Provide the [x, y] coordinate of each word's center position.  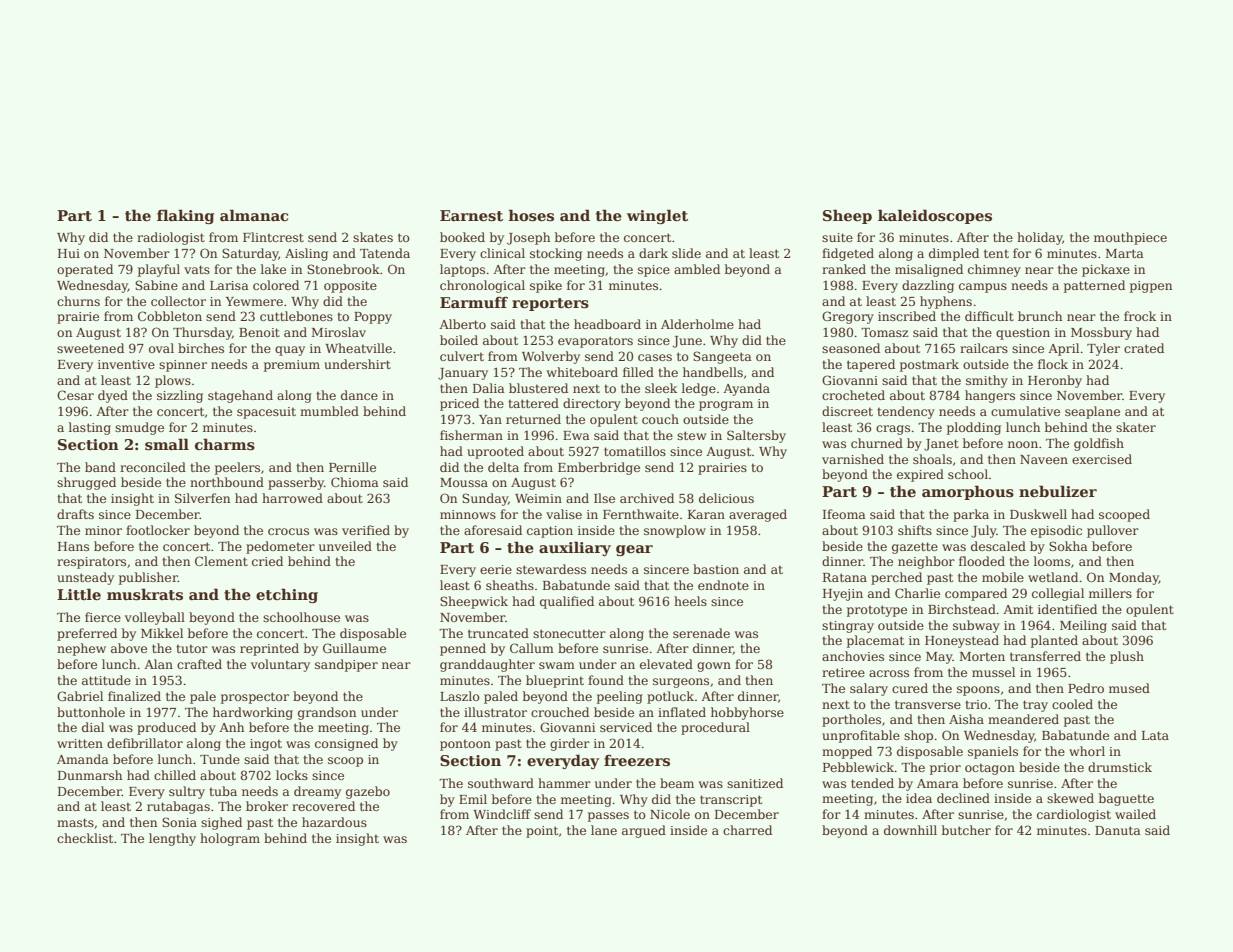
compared [976, 594]
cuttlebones [296, 316]
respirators [91, 563]
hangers [990, 396]
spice [654, 271]
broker [267, 806]
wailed [1135, 814]
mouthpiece [1130, 238]
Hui [69, 253]
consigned [346, 744]
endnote [723, 585]
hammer [564, 783]
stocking [556, 254]
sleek [661, 388]
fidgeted [848, 254]
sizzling [180, 396]
